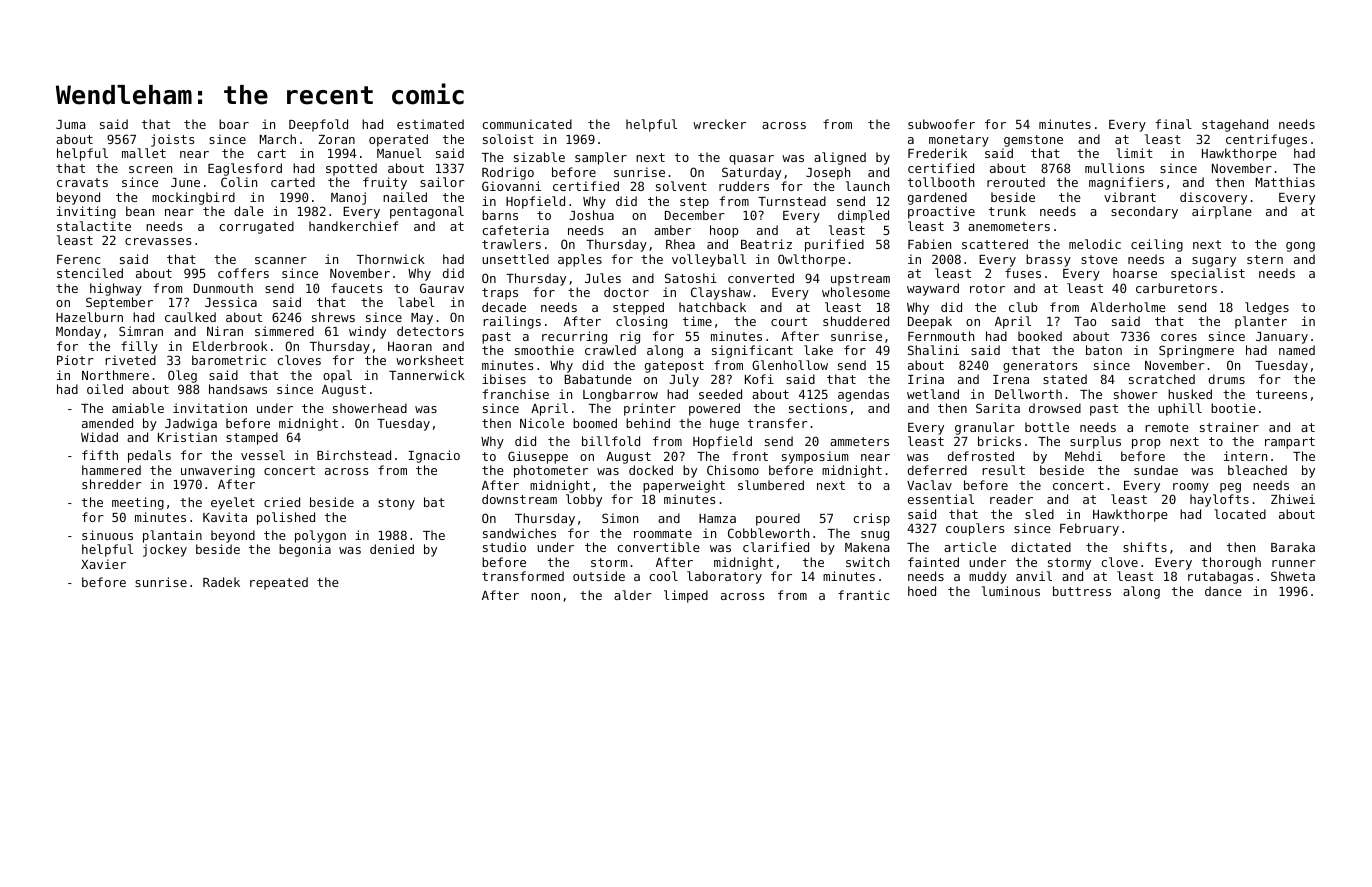 The image size is (1372, 887). What do you see at coordinates (234, 124) in the screenshot?
I see `boar` at bounding box center [234, 124].
